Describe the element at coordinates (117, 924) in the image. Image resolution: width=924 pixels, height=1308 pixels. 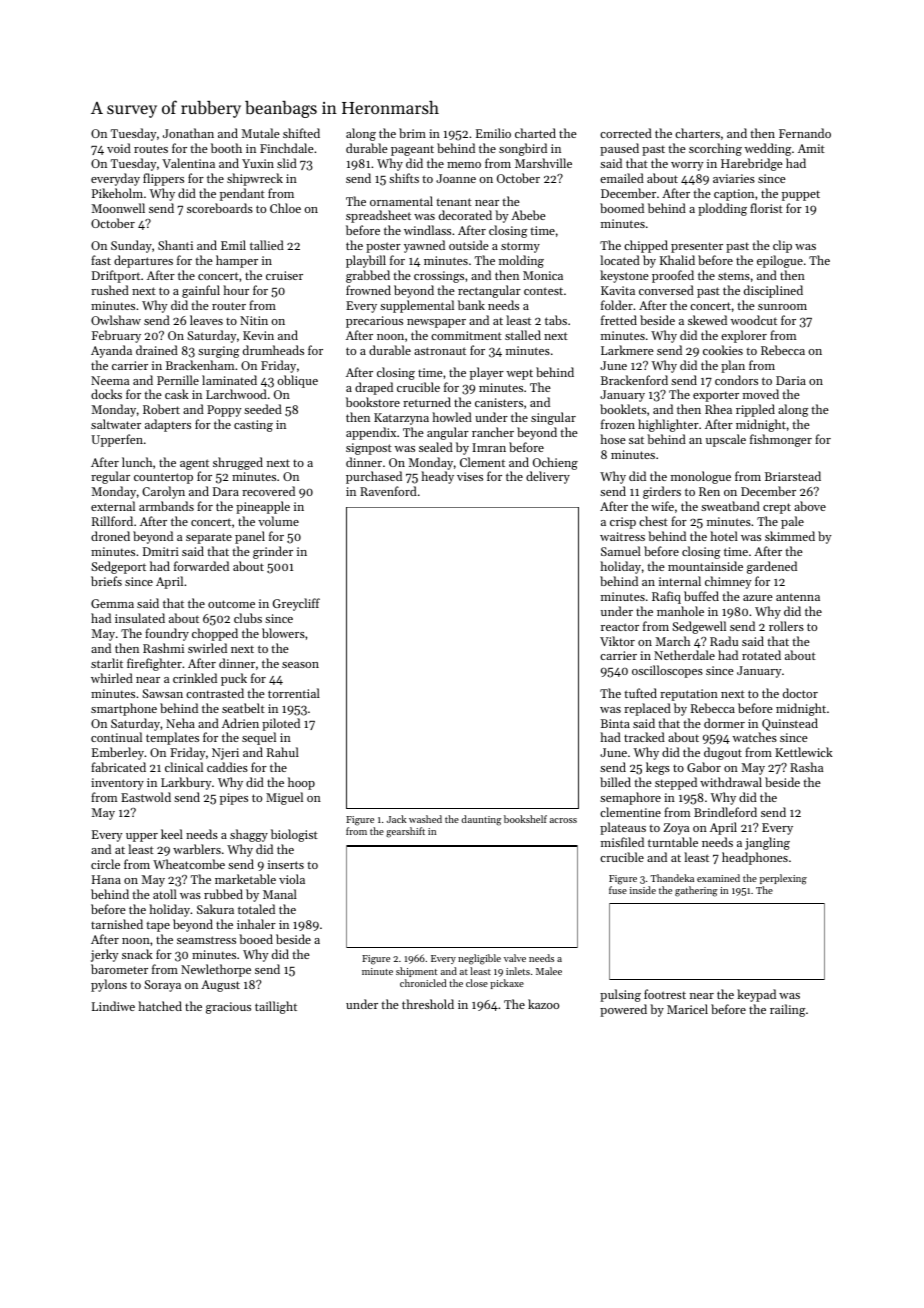
I see `tarnished` at that location.
